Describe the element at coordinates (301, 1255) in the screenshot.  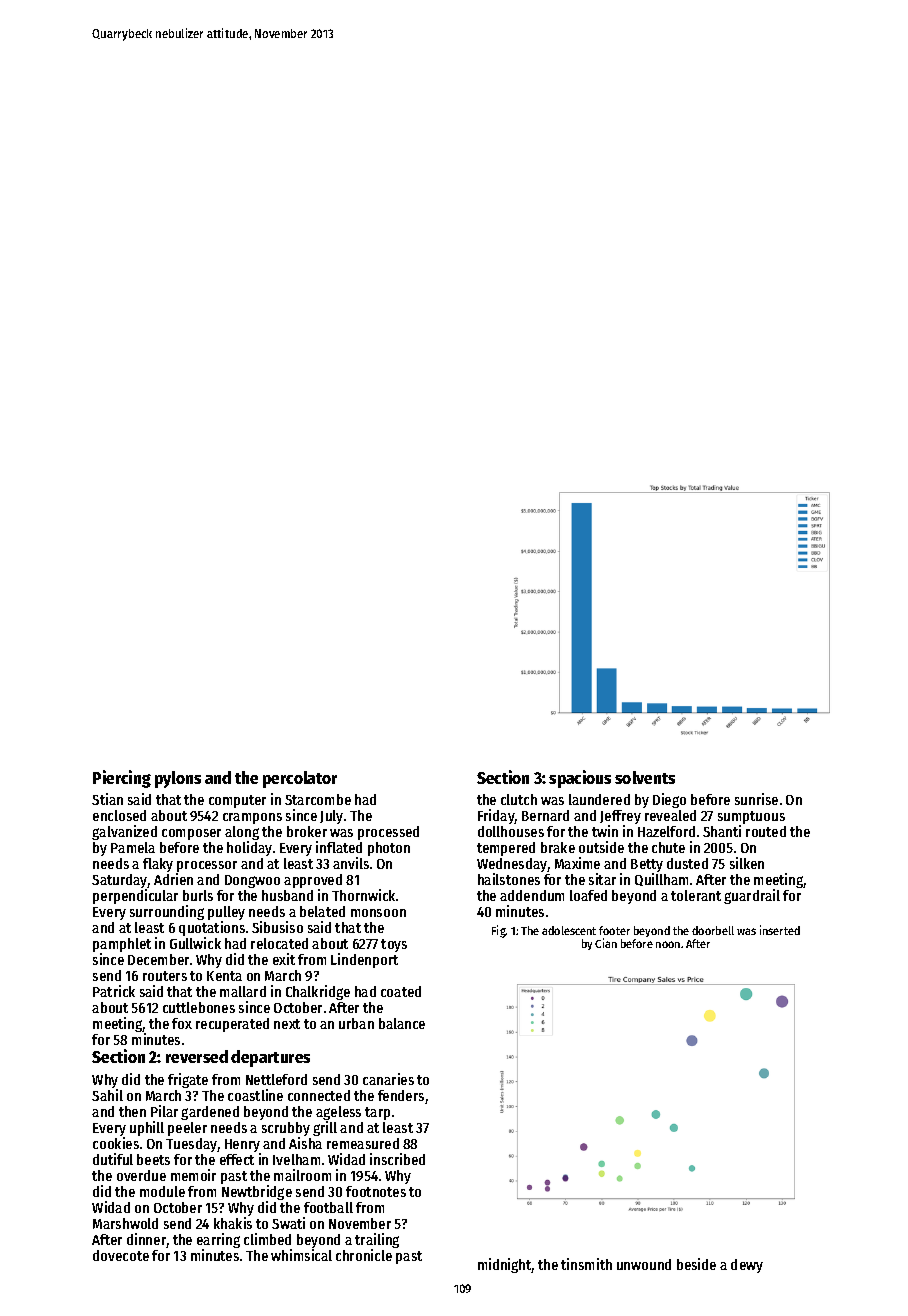
I see `whimsical` at that location.
